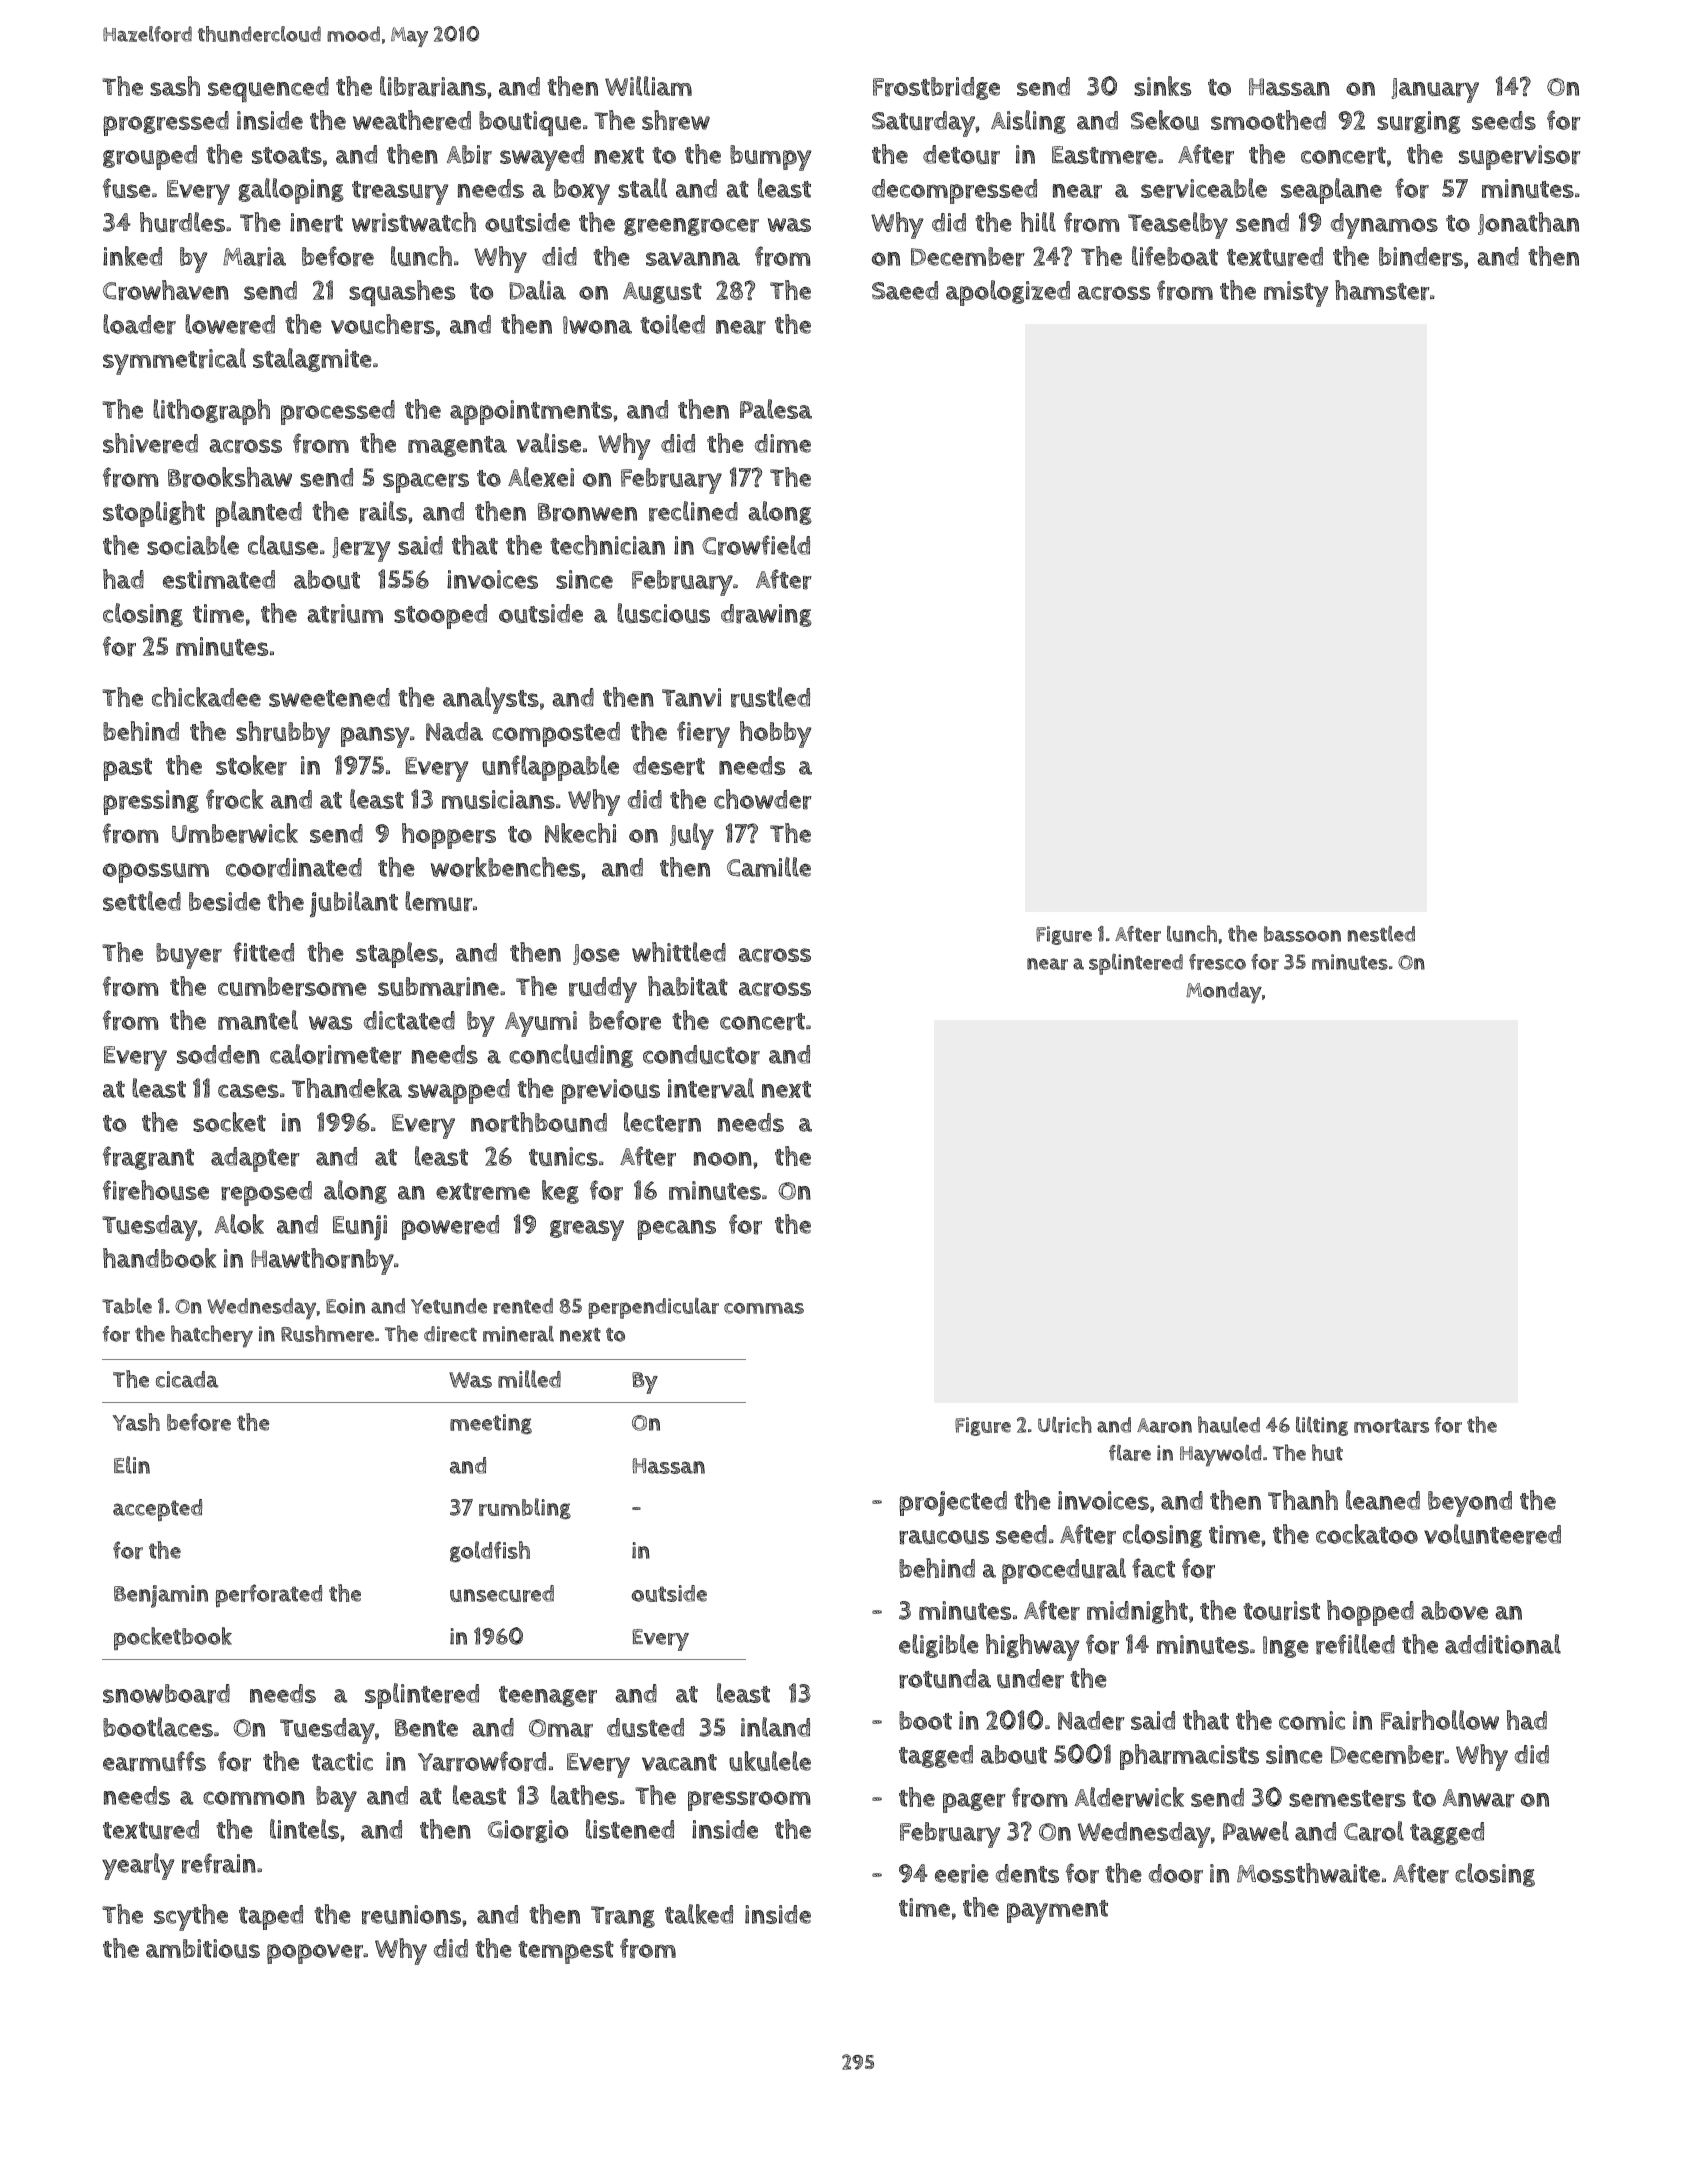  What do you see at coordinates (1382, 290) in the screenshot?
I see `hamster` at bounding box center [1382, 290].
